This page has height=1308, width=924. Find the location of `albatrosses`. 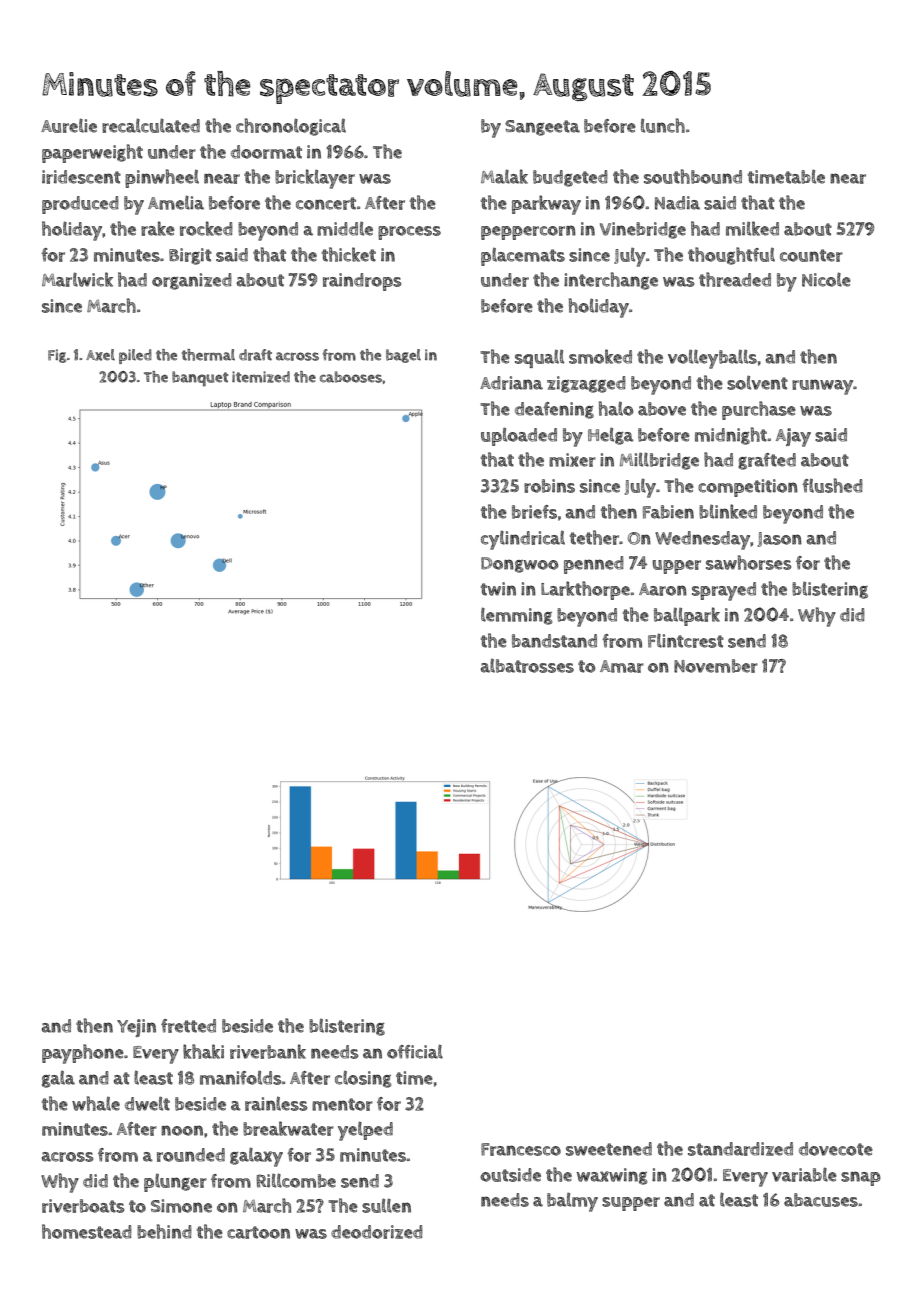

albatrosses is located at coordinates (527, 665).
